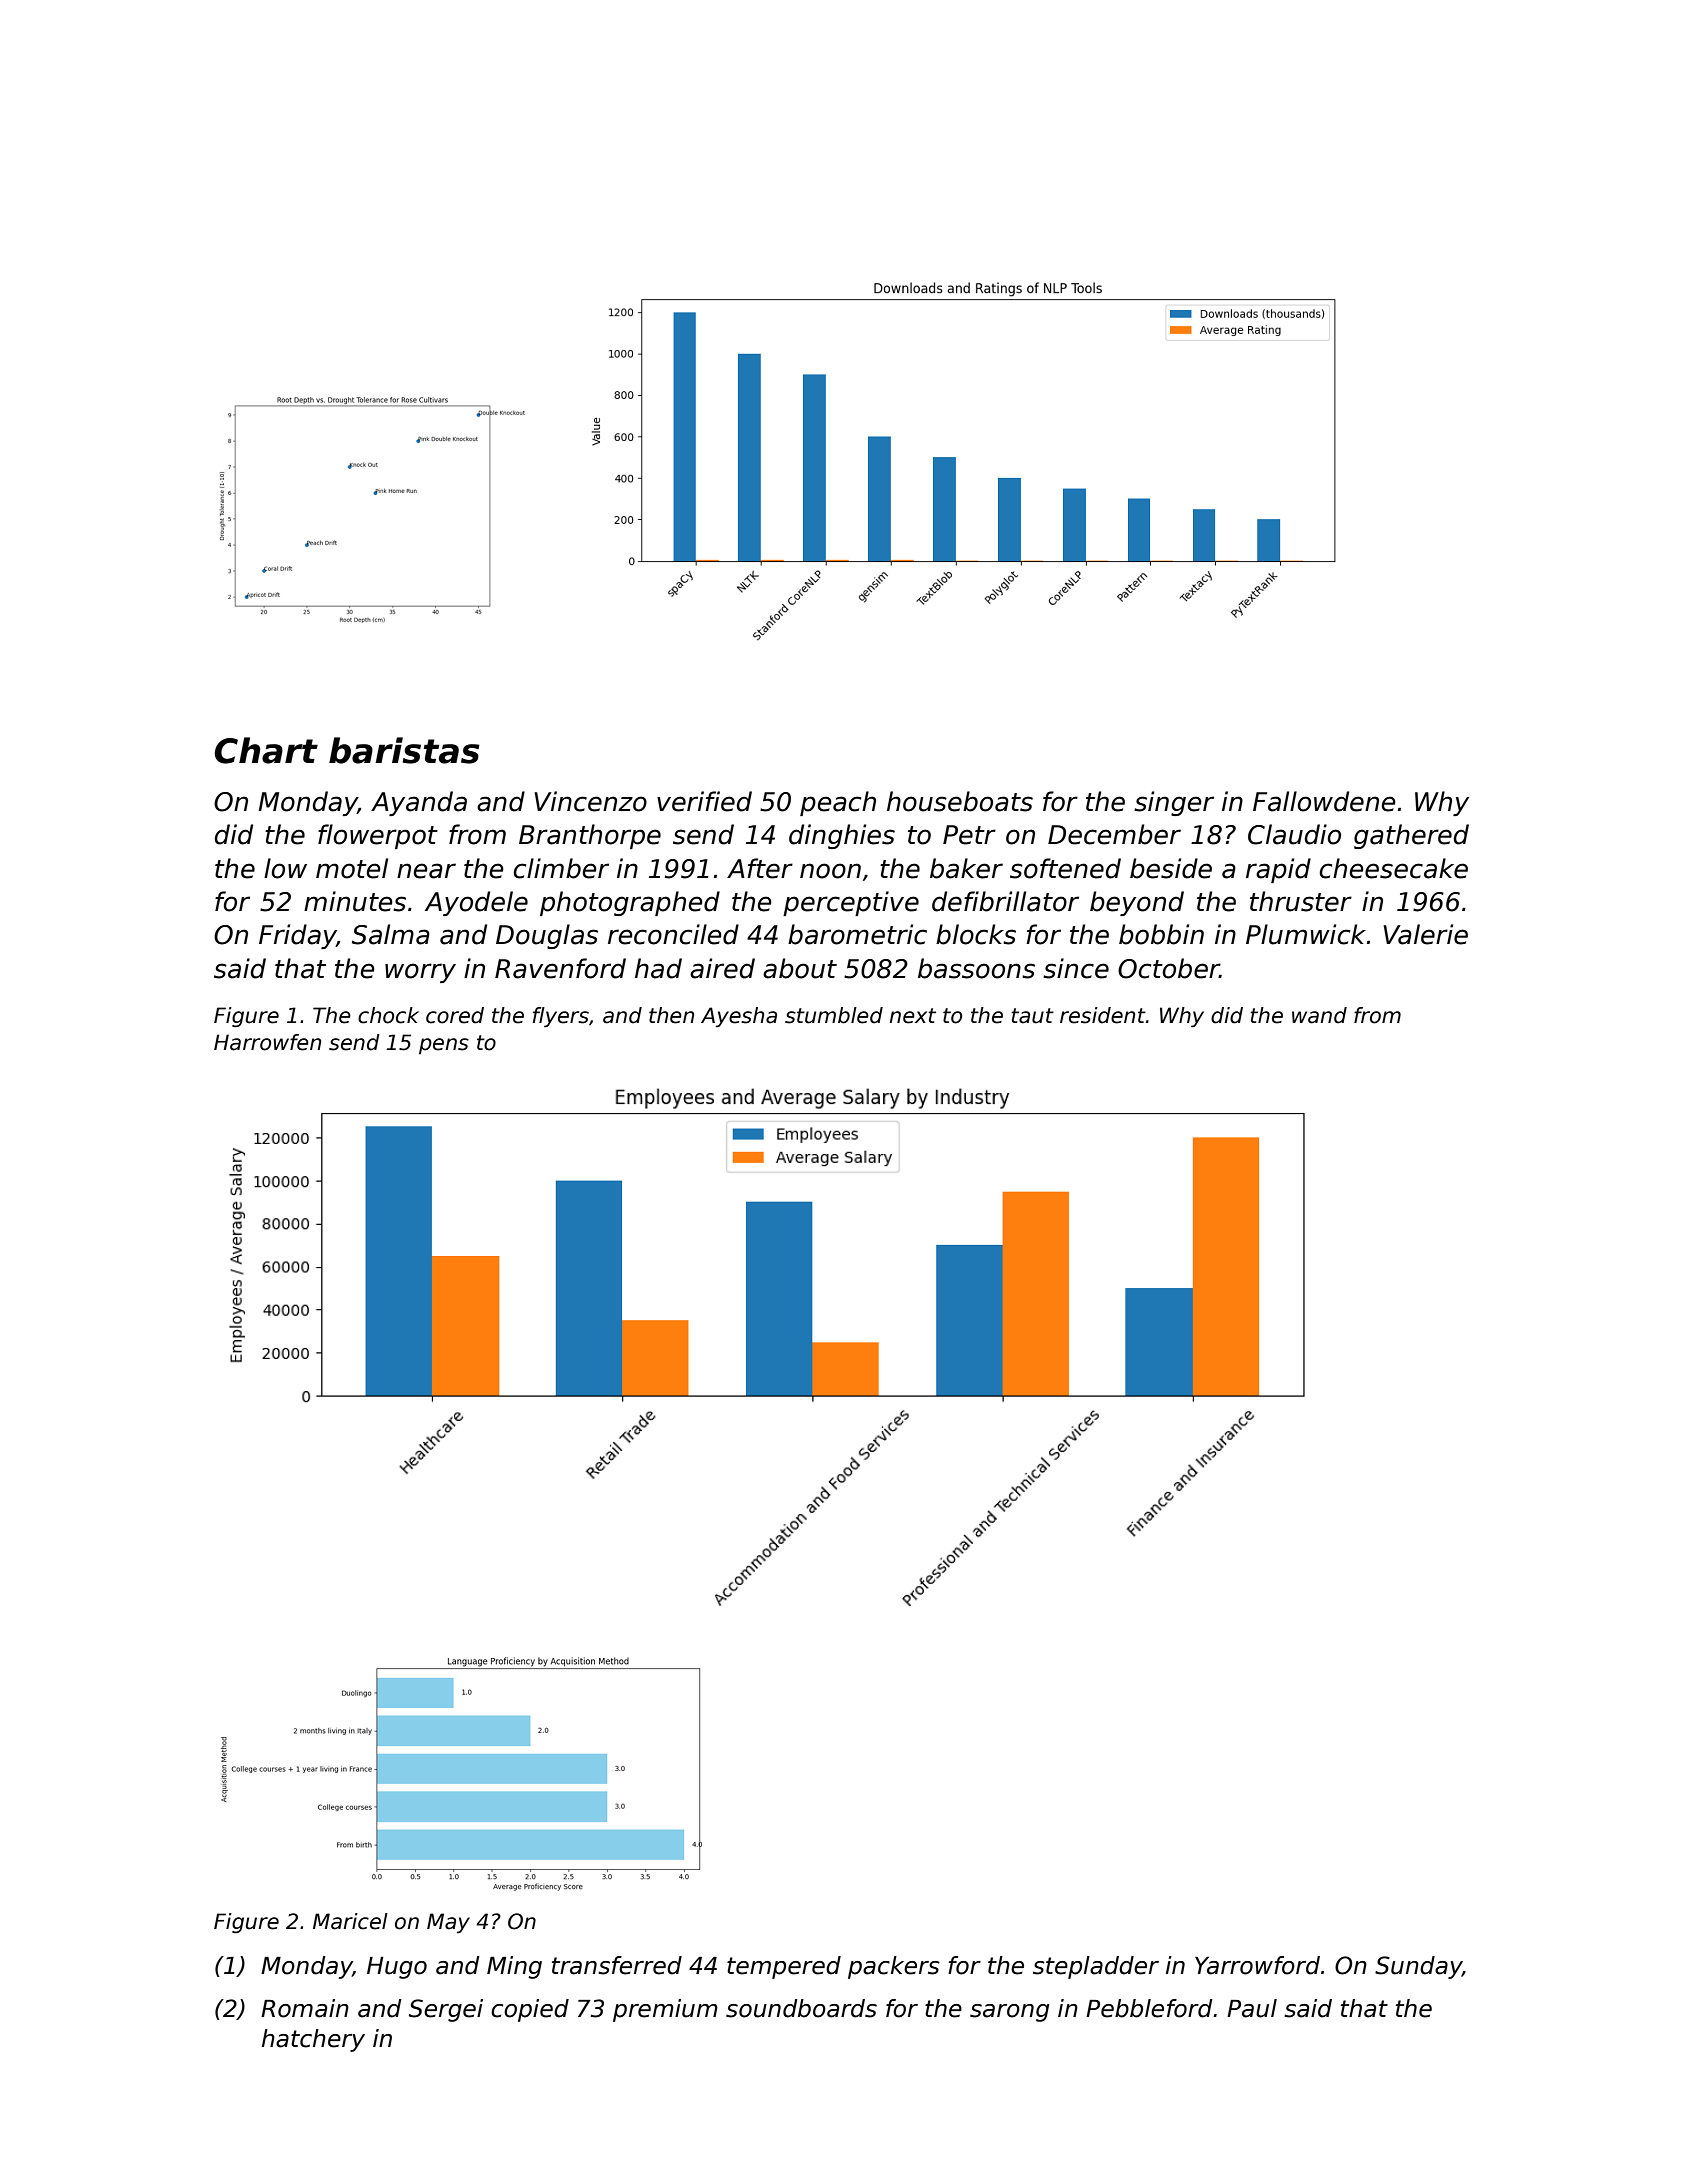 This screenshot has height=2178, width=1683. I want to click on pens, so click(444, 1046).
